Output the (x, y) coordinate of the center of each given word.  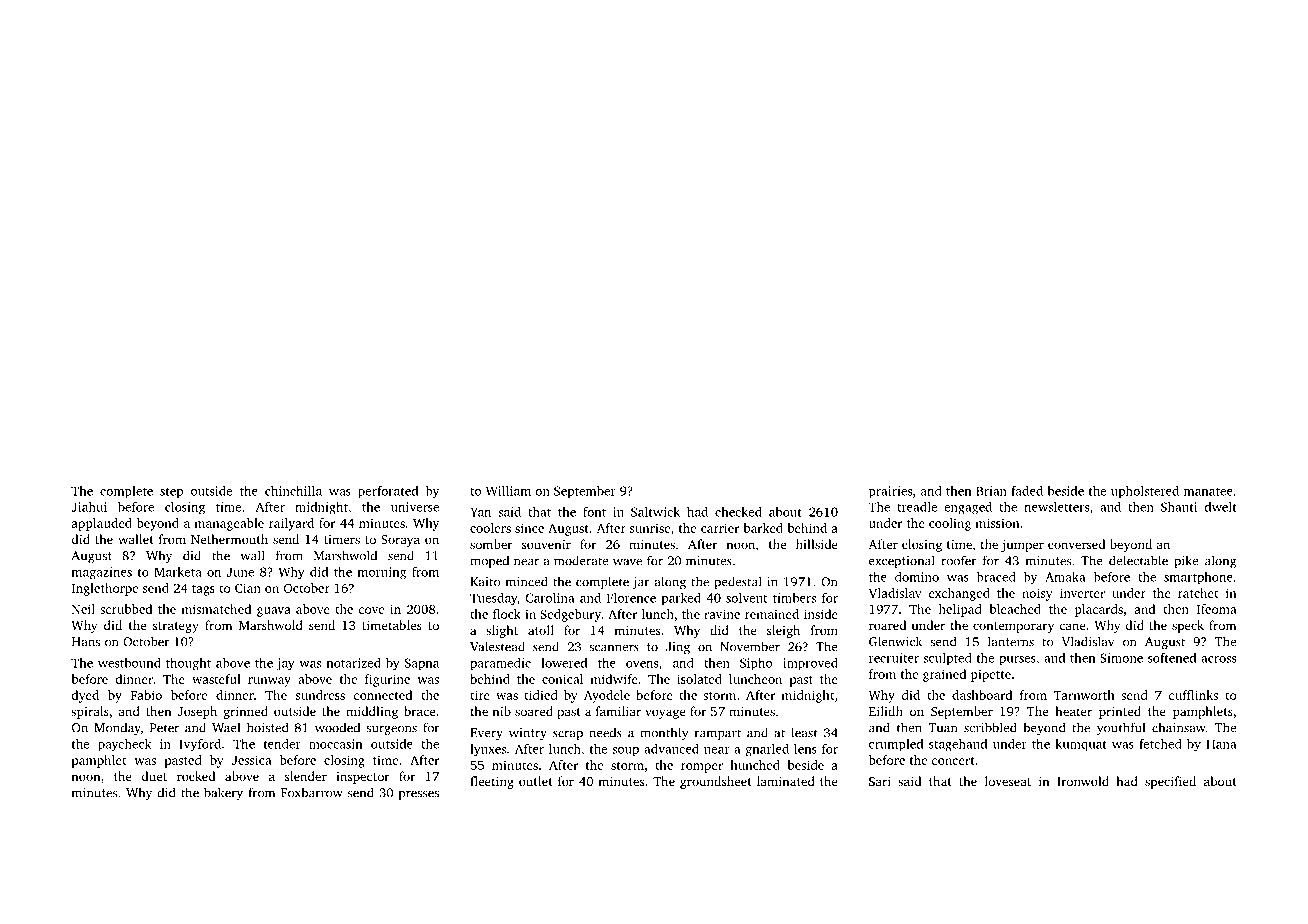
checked (738, 512)
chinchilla (293, 491)
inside (821, 614)
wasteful (216, 679)
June (240, 572)
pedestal (737, 582)
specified (1170, 782)
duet (154, 776)
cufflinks (1193, 695)
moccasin (335, 744)
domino (917, 577)
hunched (755, 765)
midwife (614, 679)
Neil (83, 609)
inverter (1082, 593)
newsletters (1056, 507)
